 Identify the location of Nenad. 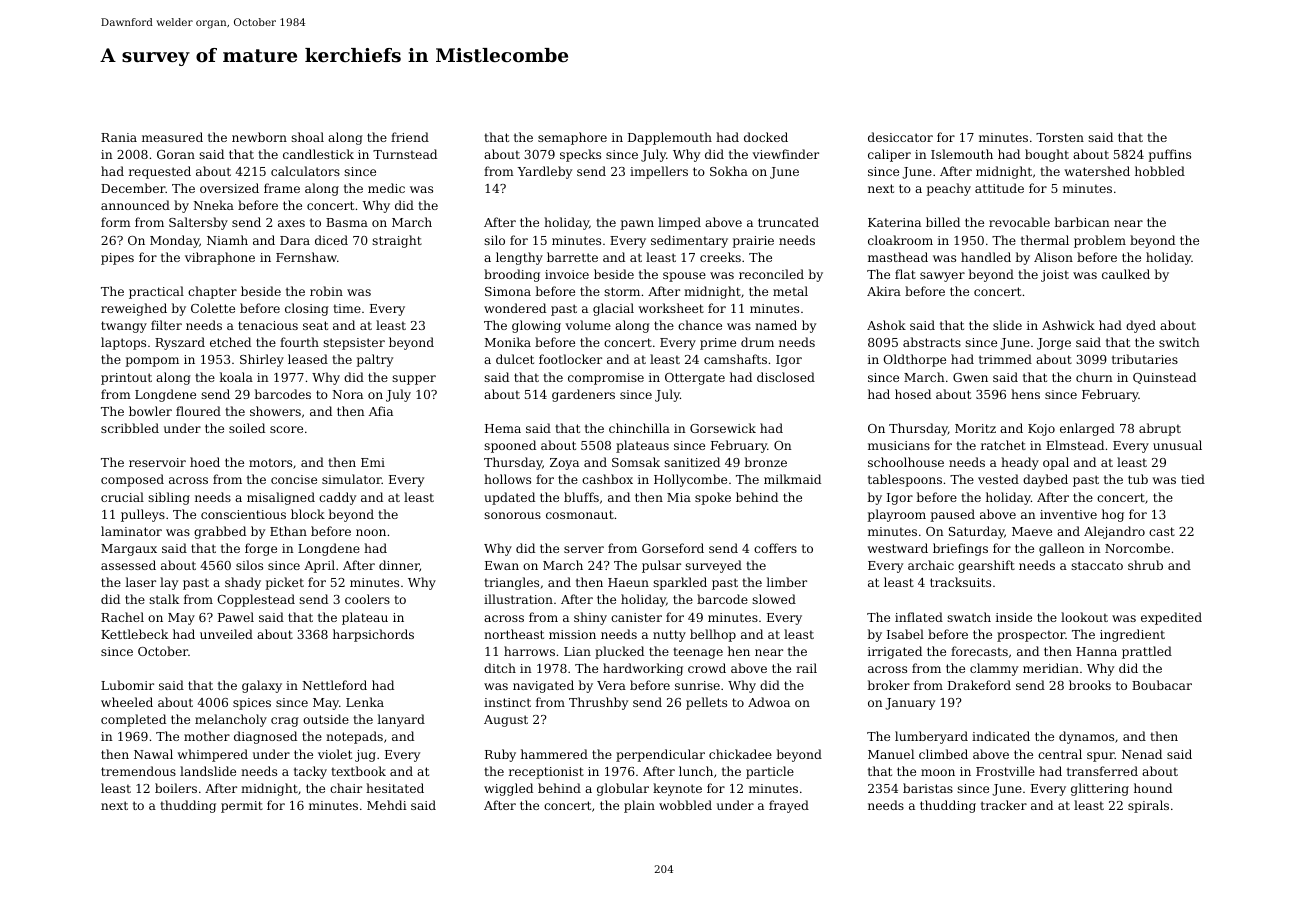
(1142, 754).
